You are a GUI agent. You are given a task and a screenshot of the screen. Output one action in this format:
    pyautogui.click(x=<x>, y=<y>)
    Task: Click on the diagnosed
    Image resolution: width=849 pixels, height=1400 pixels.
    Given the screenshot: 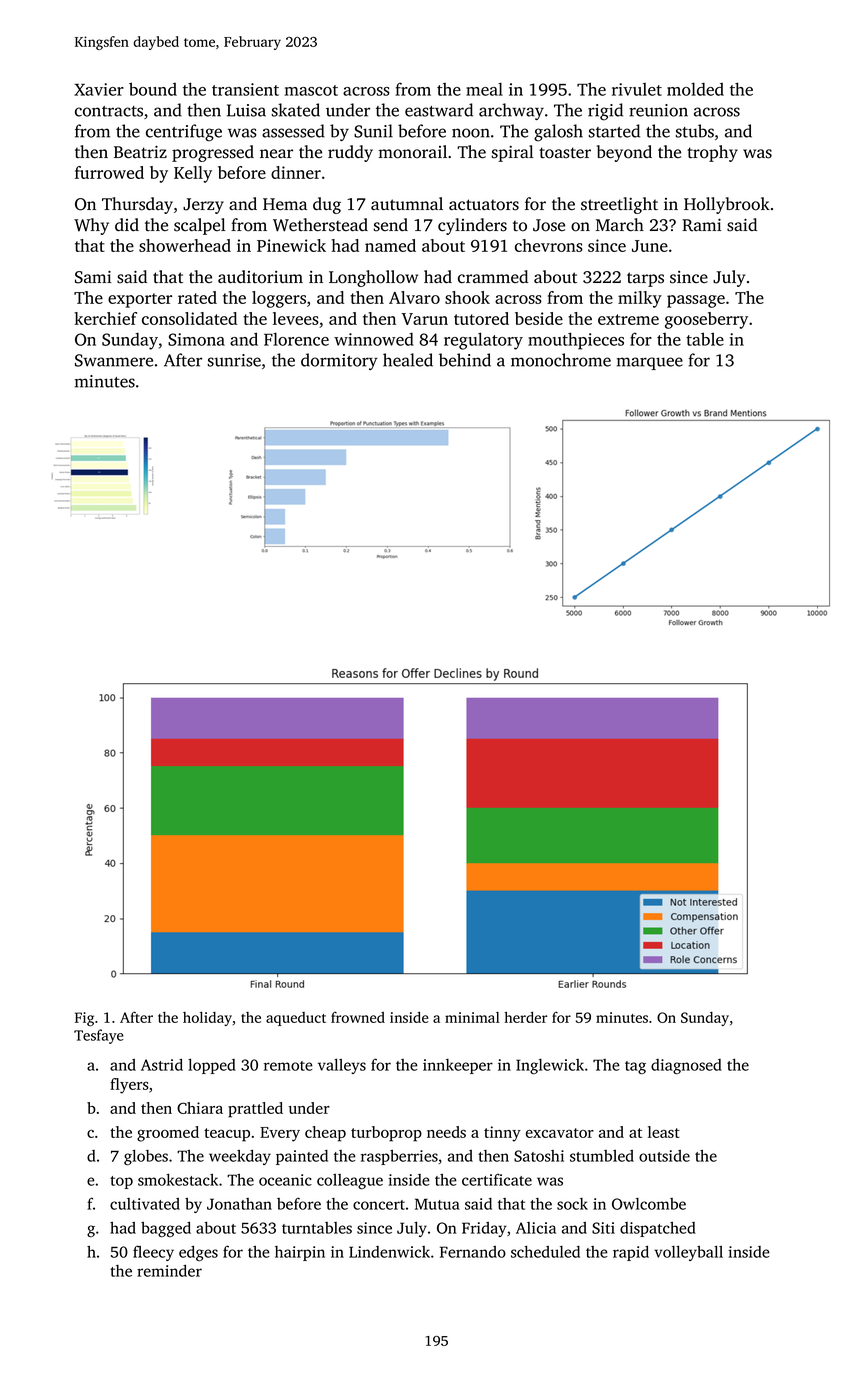 What is the action you would take?
    pyautogui.click(x=686, y=1066)
